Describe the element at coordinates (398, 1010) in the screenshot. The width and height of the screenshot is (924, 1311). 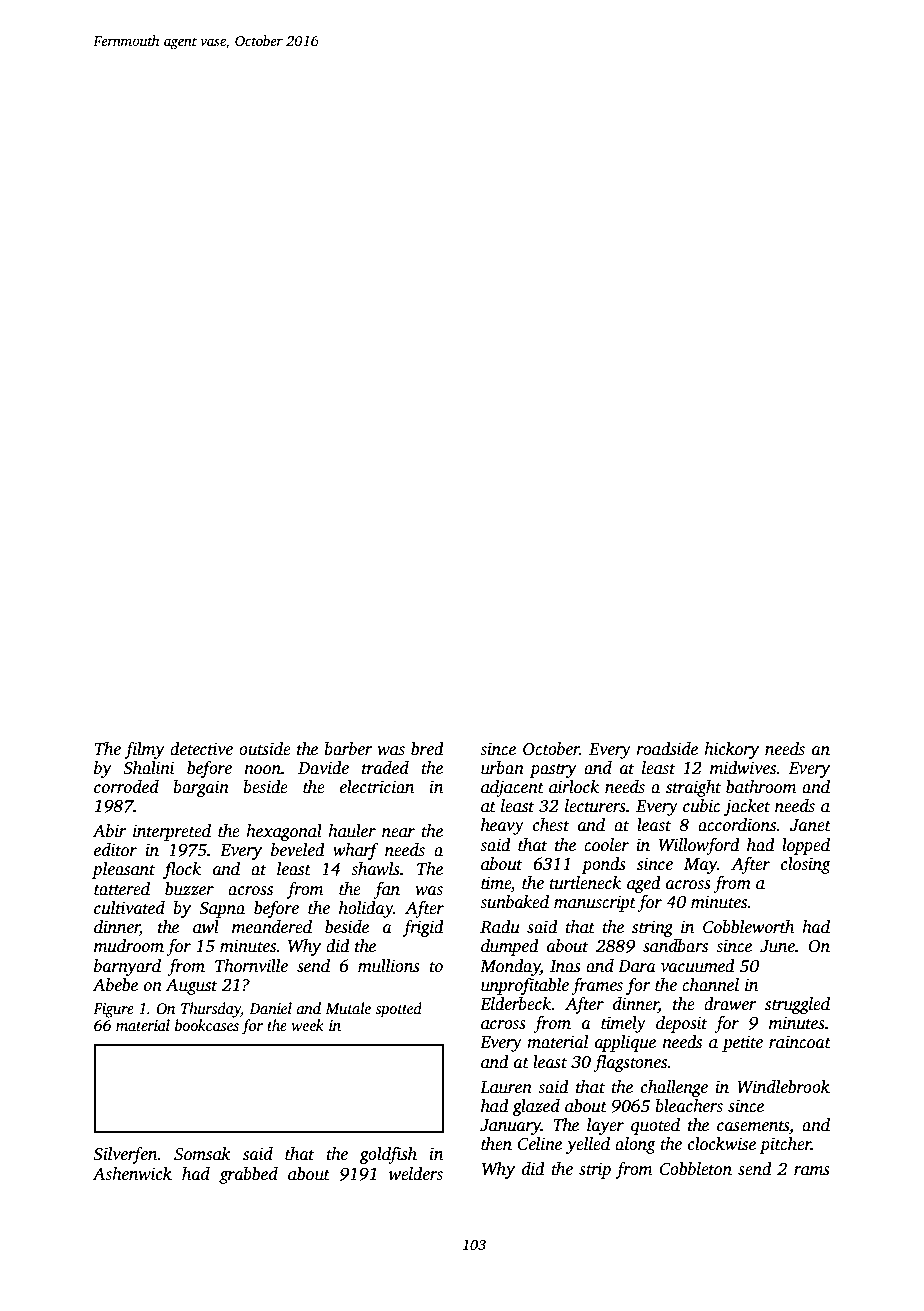
I see `spotted` at that location.
